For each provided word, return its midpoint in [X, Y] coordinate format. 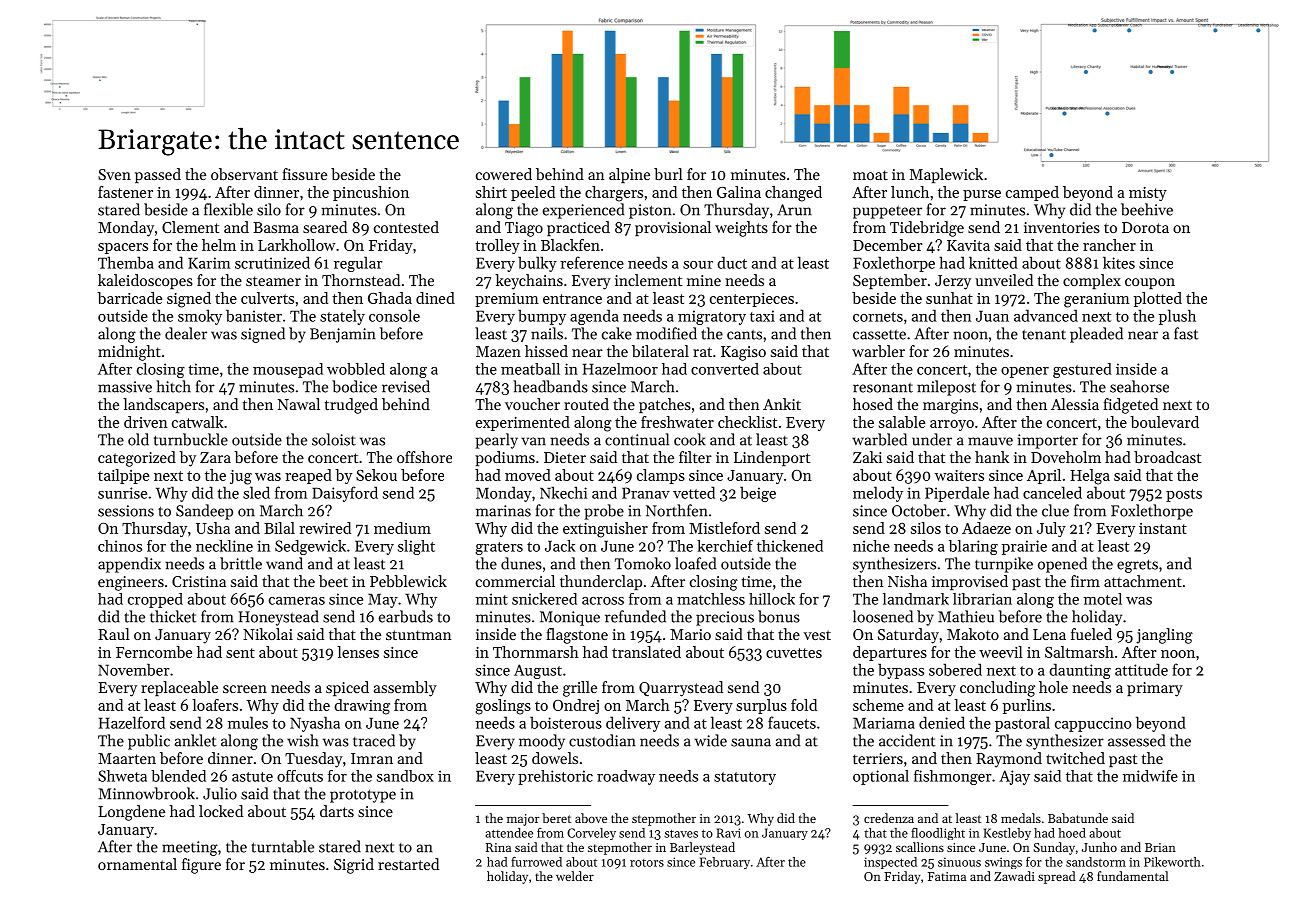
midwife [1150, 776]
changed [793, 194]
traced [374, 740]
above [591, 818]
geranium [1097, 300]
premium [507, 300]
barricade [129, 298]
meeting [190, 848]
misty [1148, 194]
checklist [747, 422]
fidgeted [1130, 406]
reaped [308, 476]
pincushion [371, 193]
